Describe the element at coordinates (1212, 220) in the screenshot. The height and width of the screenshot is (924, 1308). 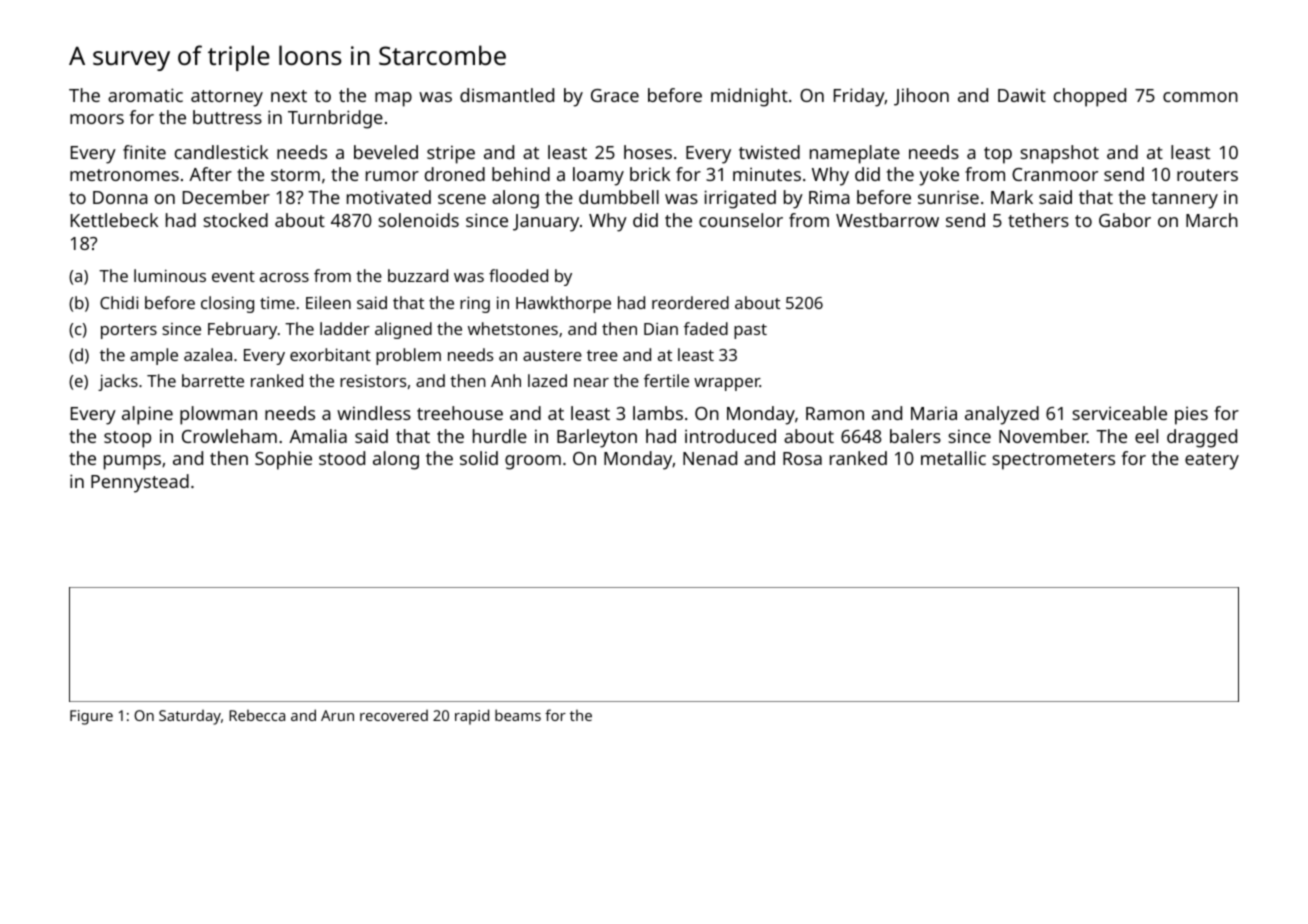
I see `March` at that location.
